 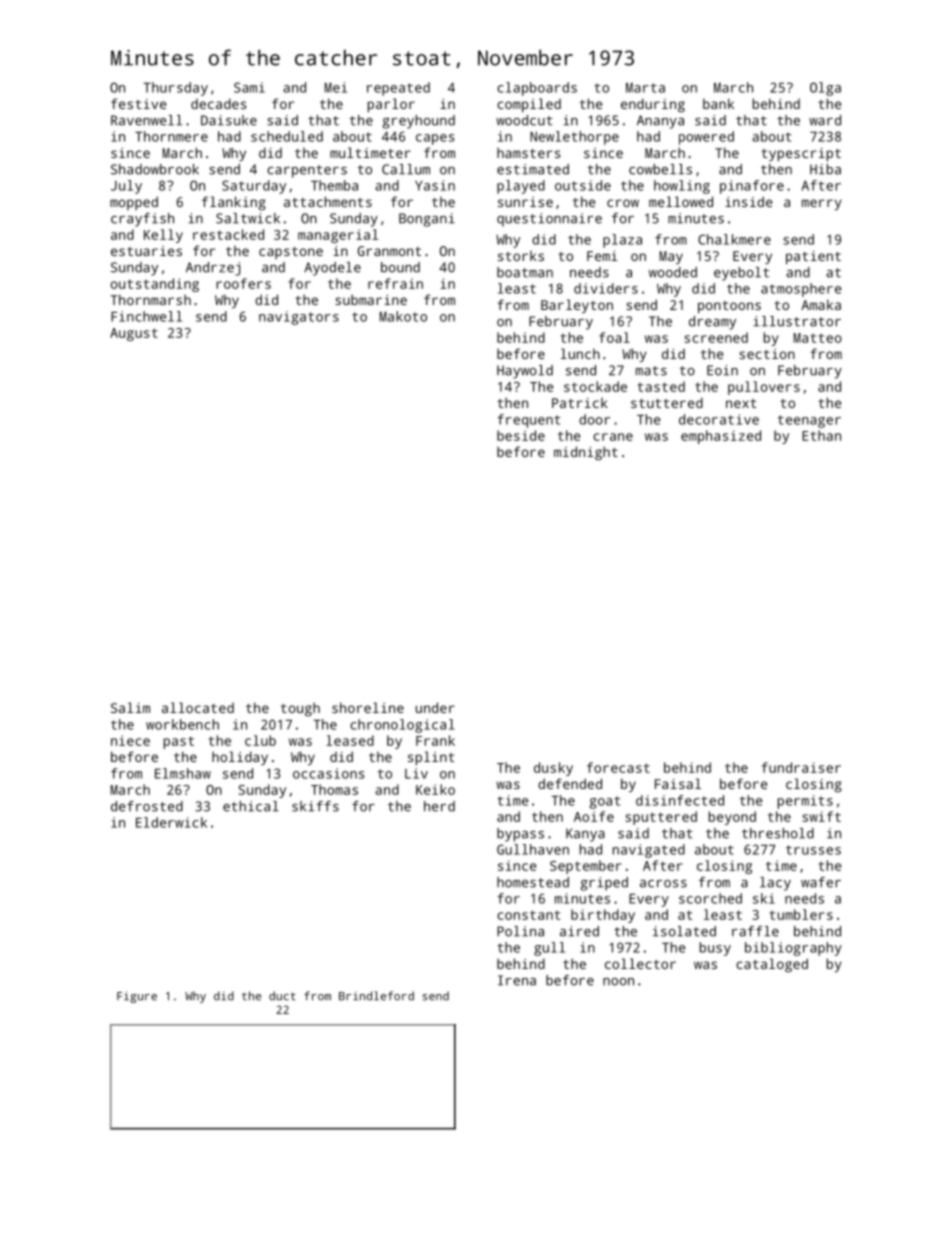 I want to click on shoreline, so click(x=368, y=707).
